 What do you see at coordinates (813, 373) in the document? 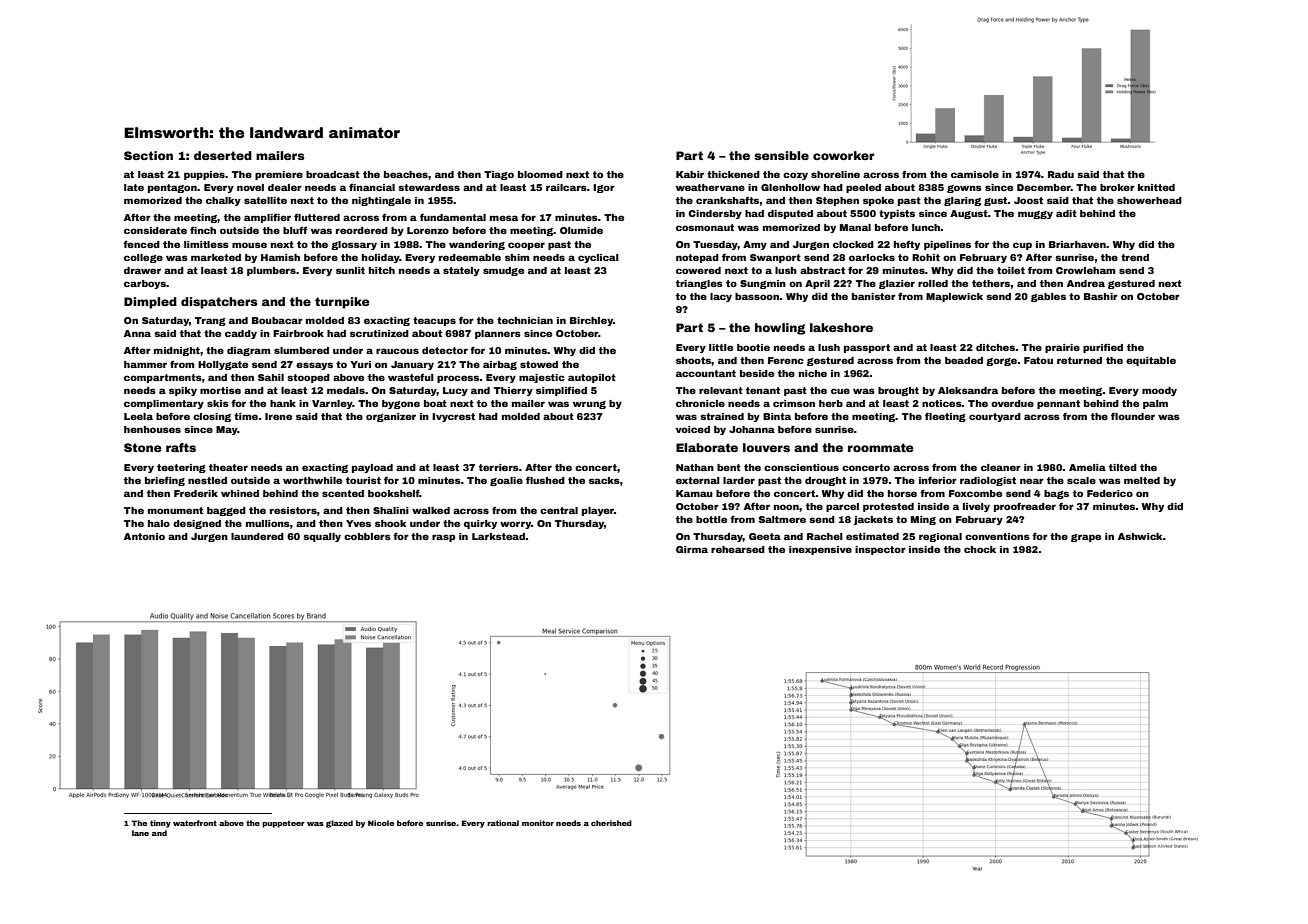
I see `niche` at bounding box center [813, 373].
